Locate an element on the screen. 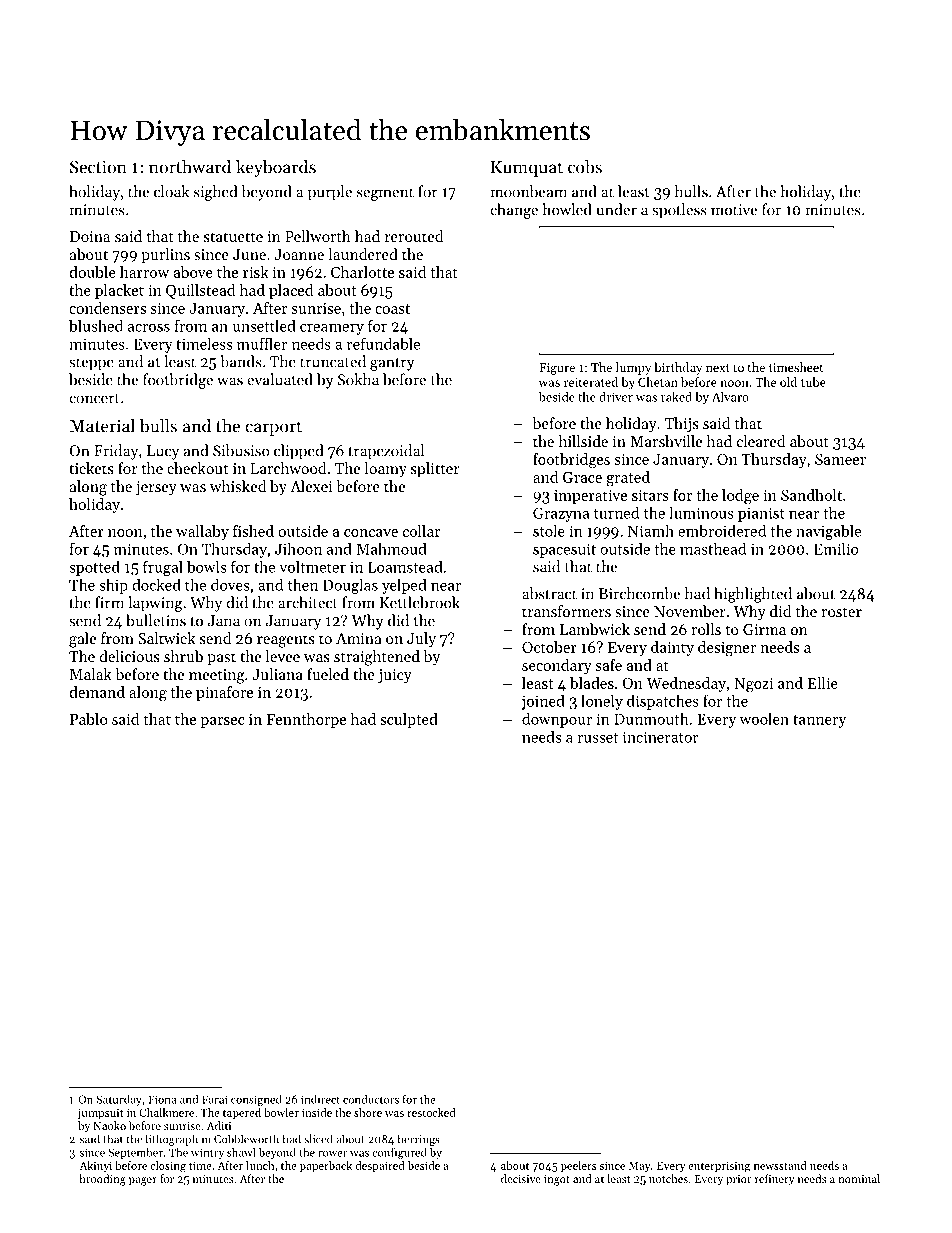  demand is located at coordinates (97, 692).
